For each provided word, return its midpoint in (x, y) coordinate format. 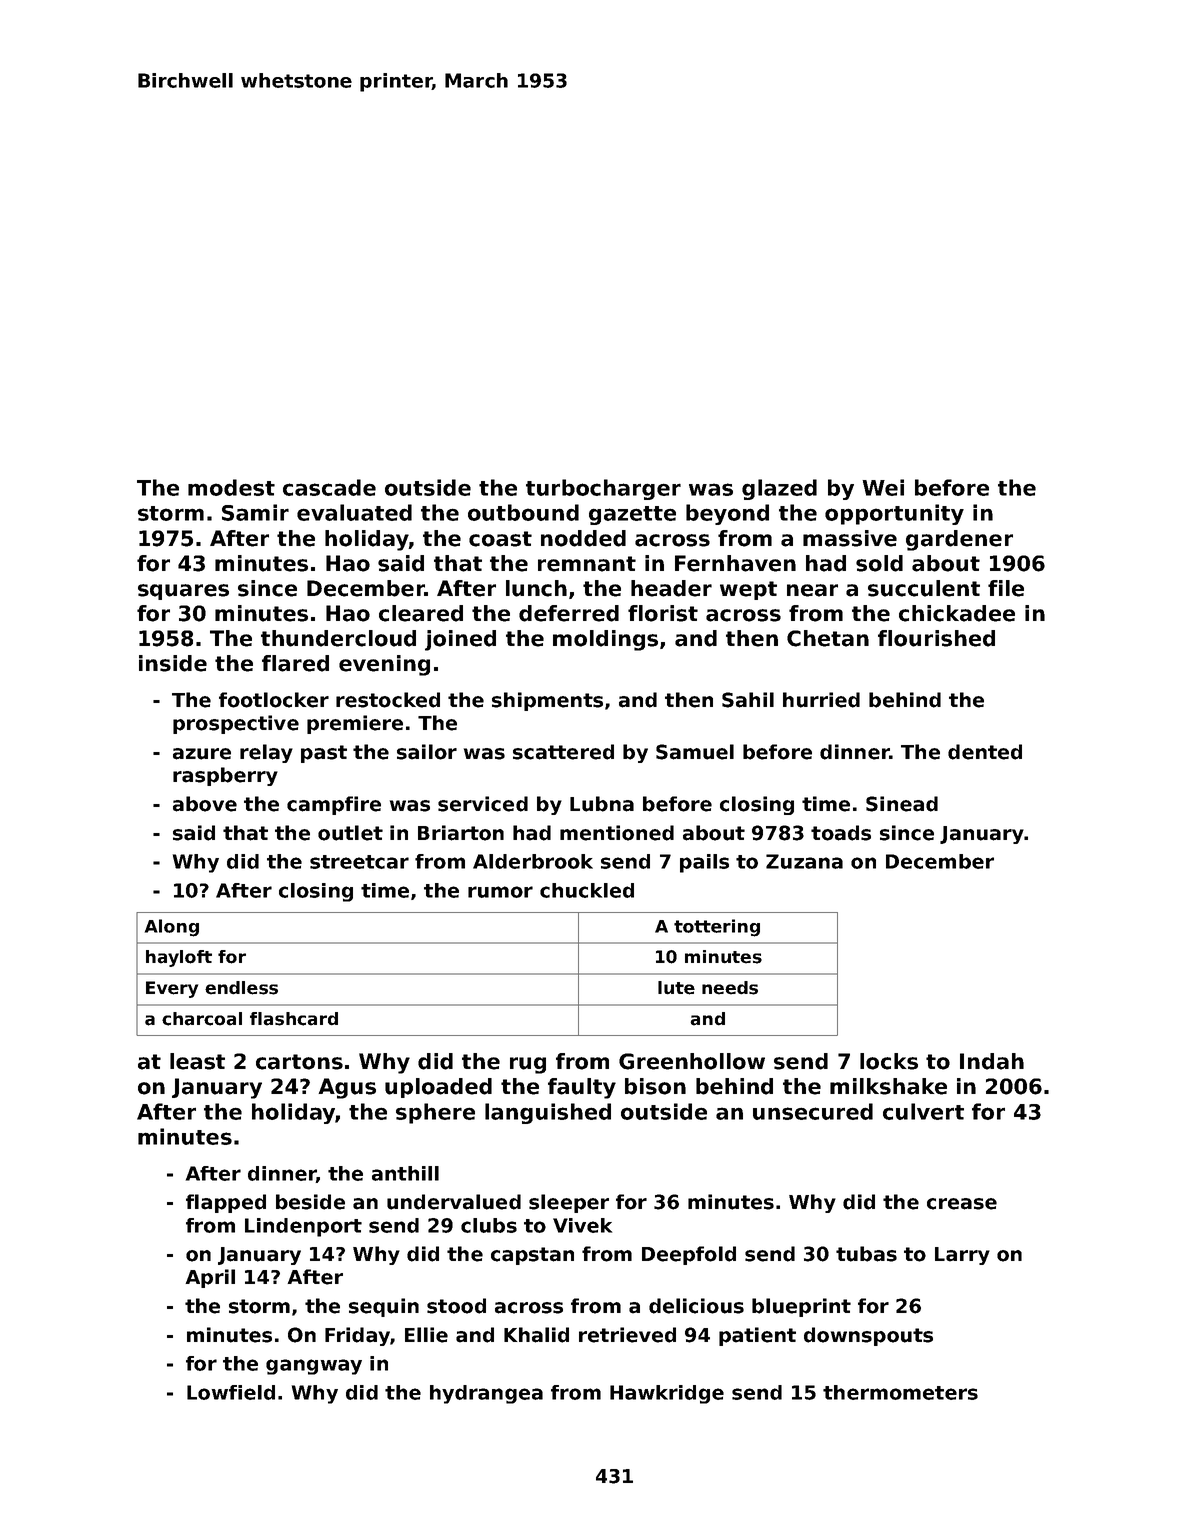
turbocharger (603, 489)
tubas (866, 1254)
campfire (334, 805)
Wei (883, 487)
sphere (435, 1113)
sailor (427, 752)
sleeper (569, 1203)
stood (456, 1306)
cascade (329, 487)
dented (985, 752)
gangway (314, 1367)
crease (962, 1204)
